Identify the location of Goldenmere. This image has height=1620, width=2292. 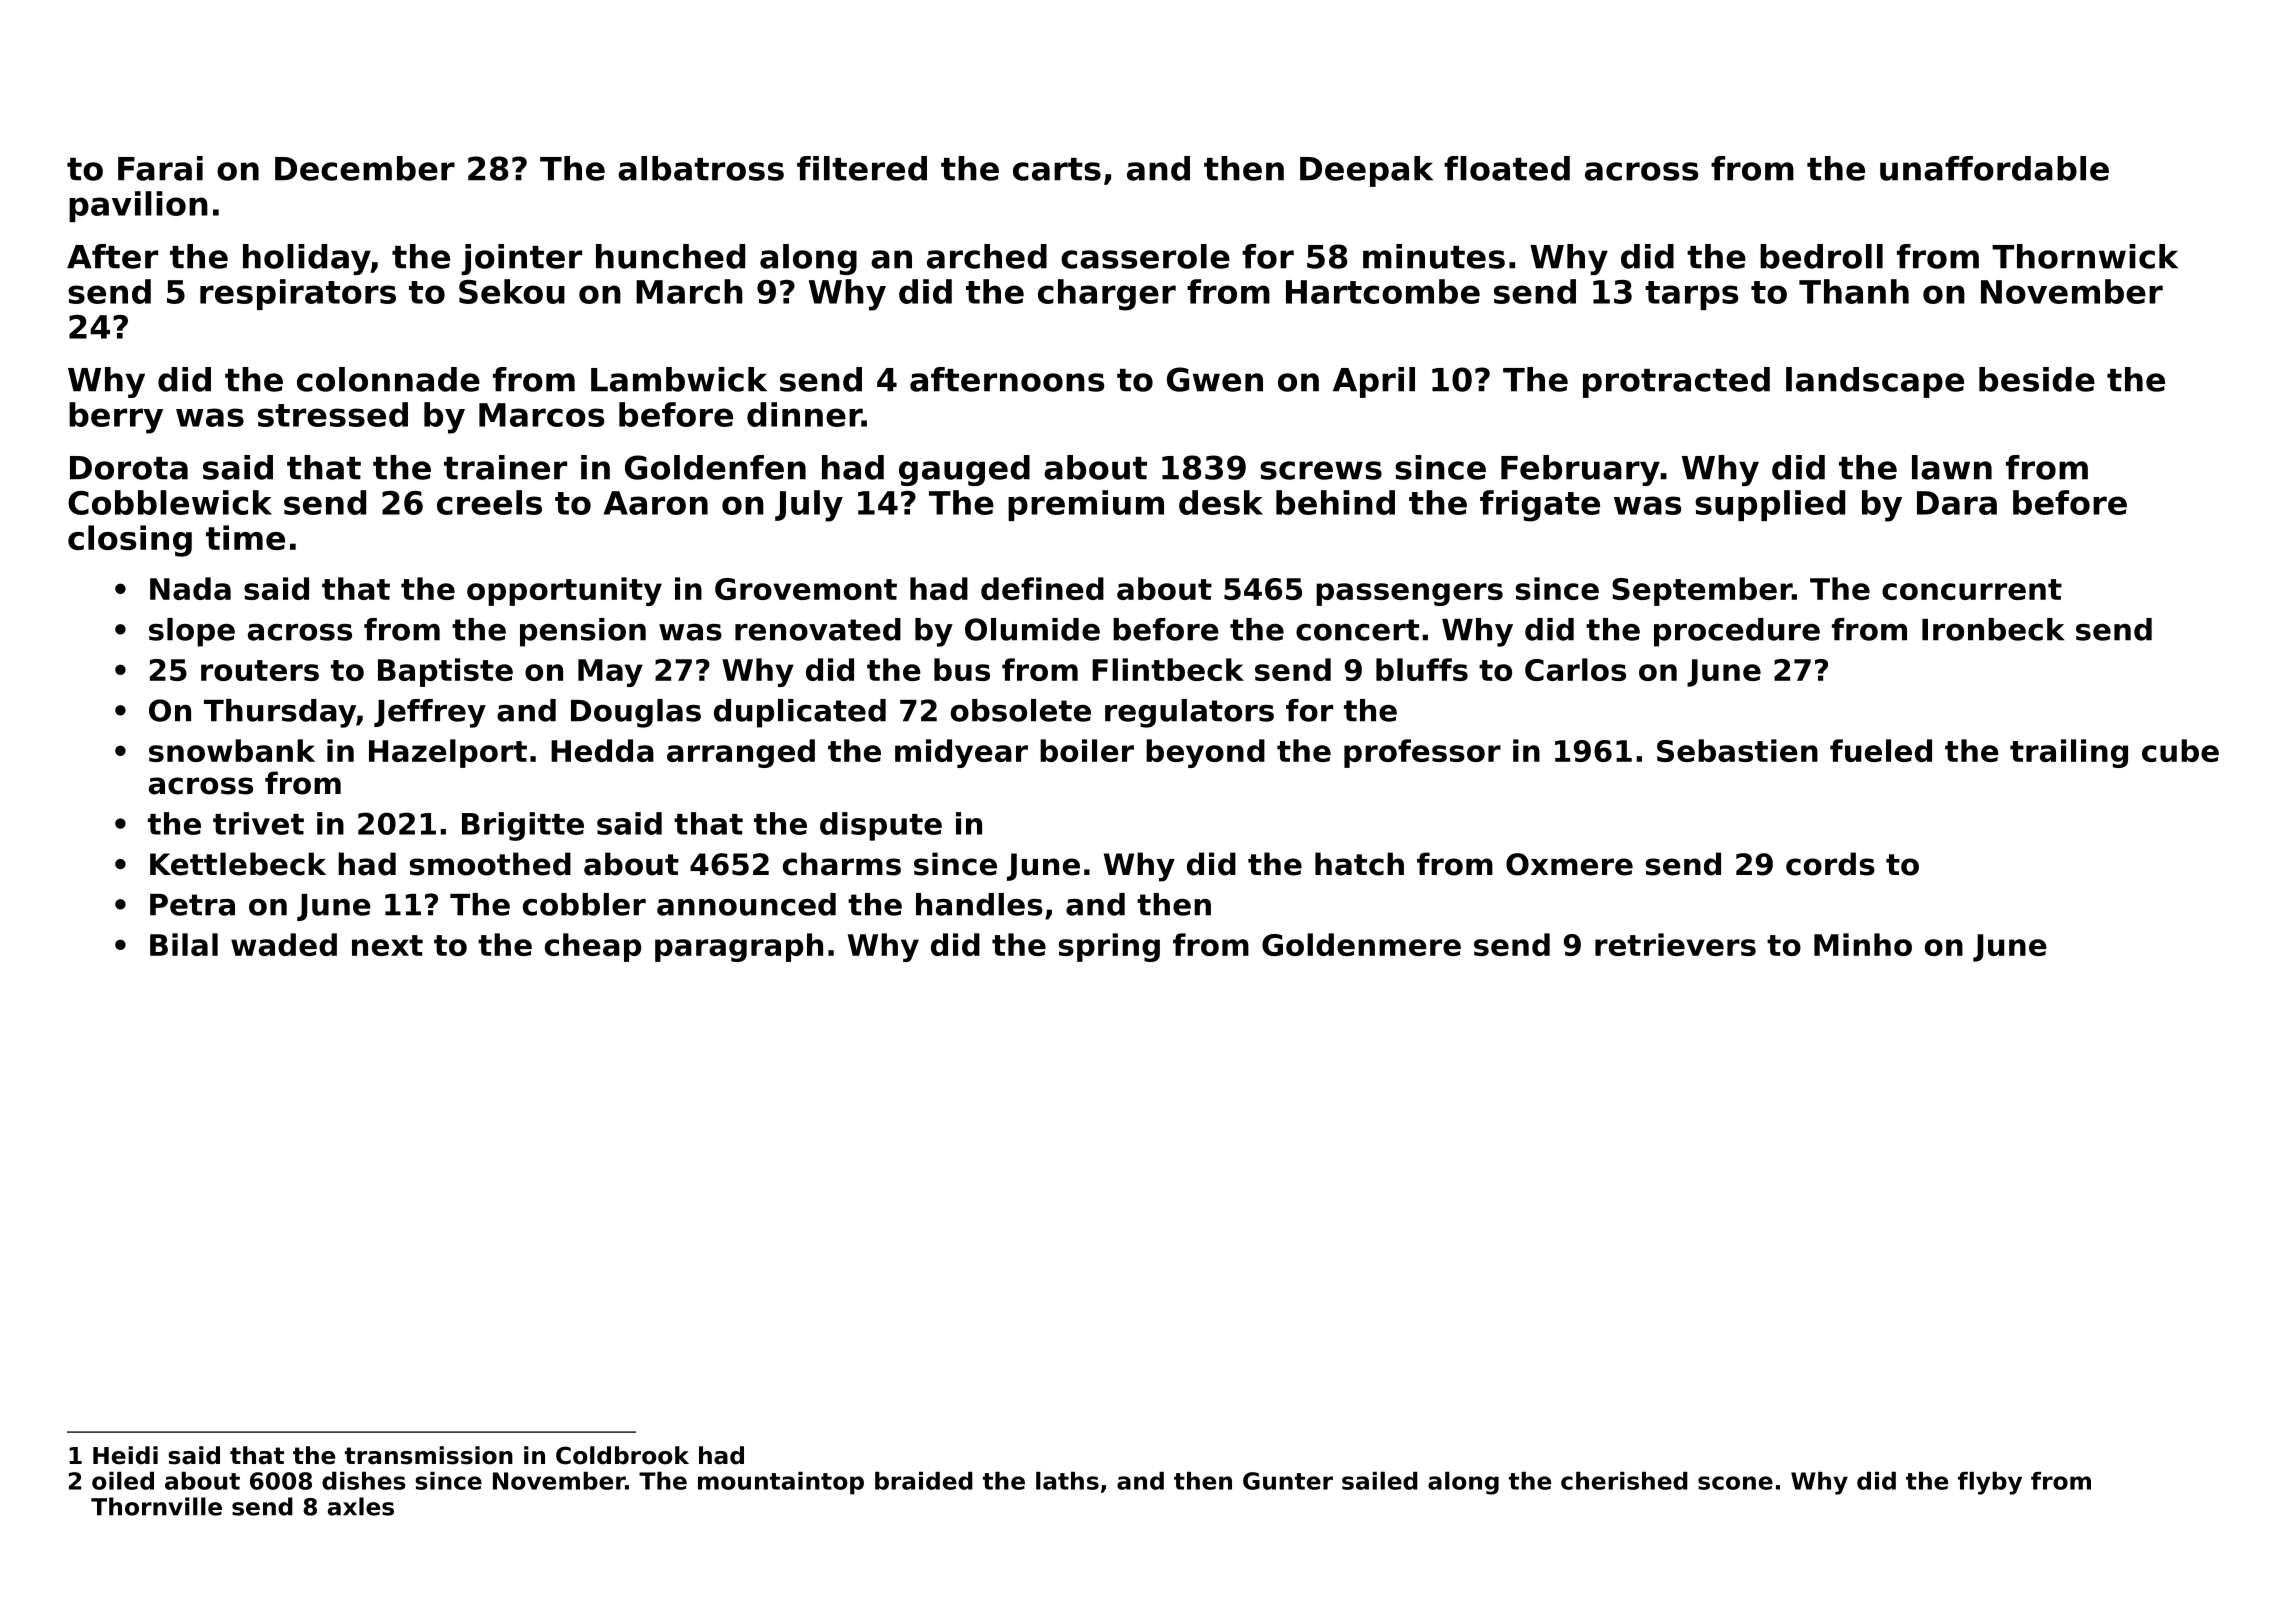
(1361, 944).
